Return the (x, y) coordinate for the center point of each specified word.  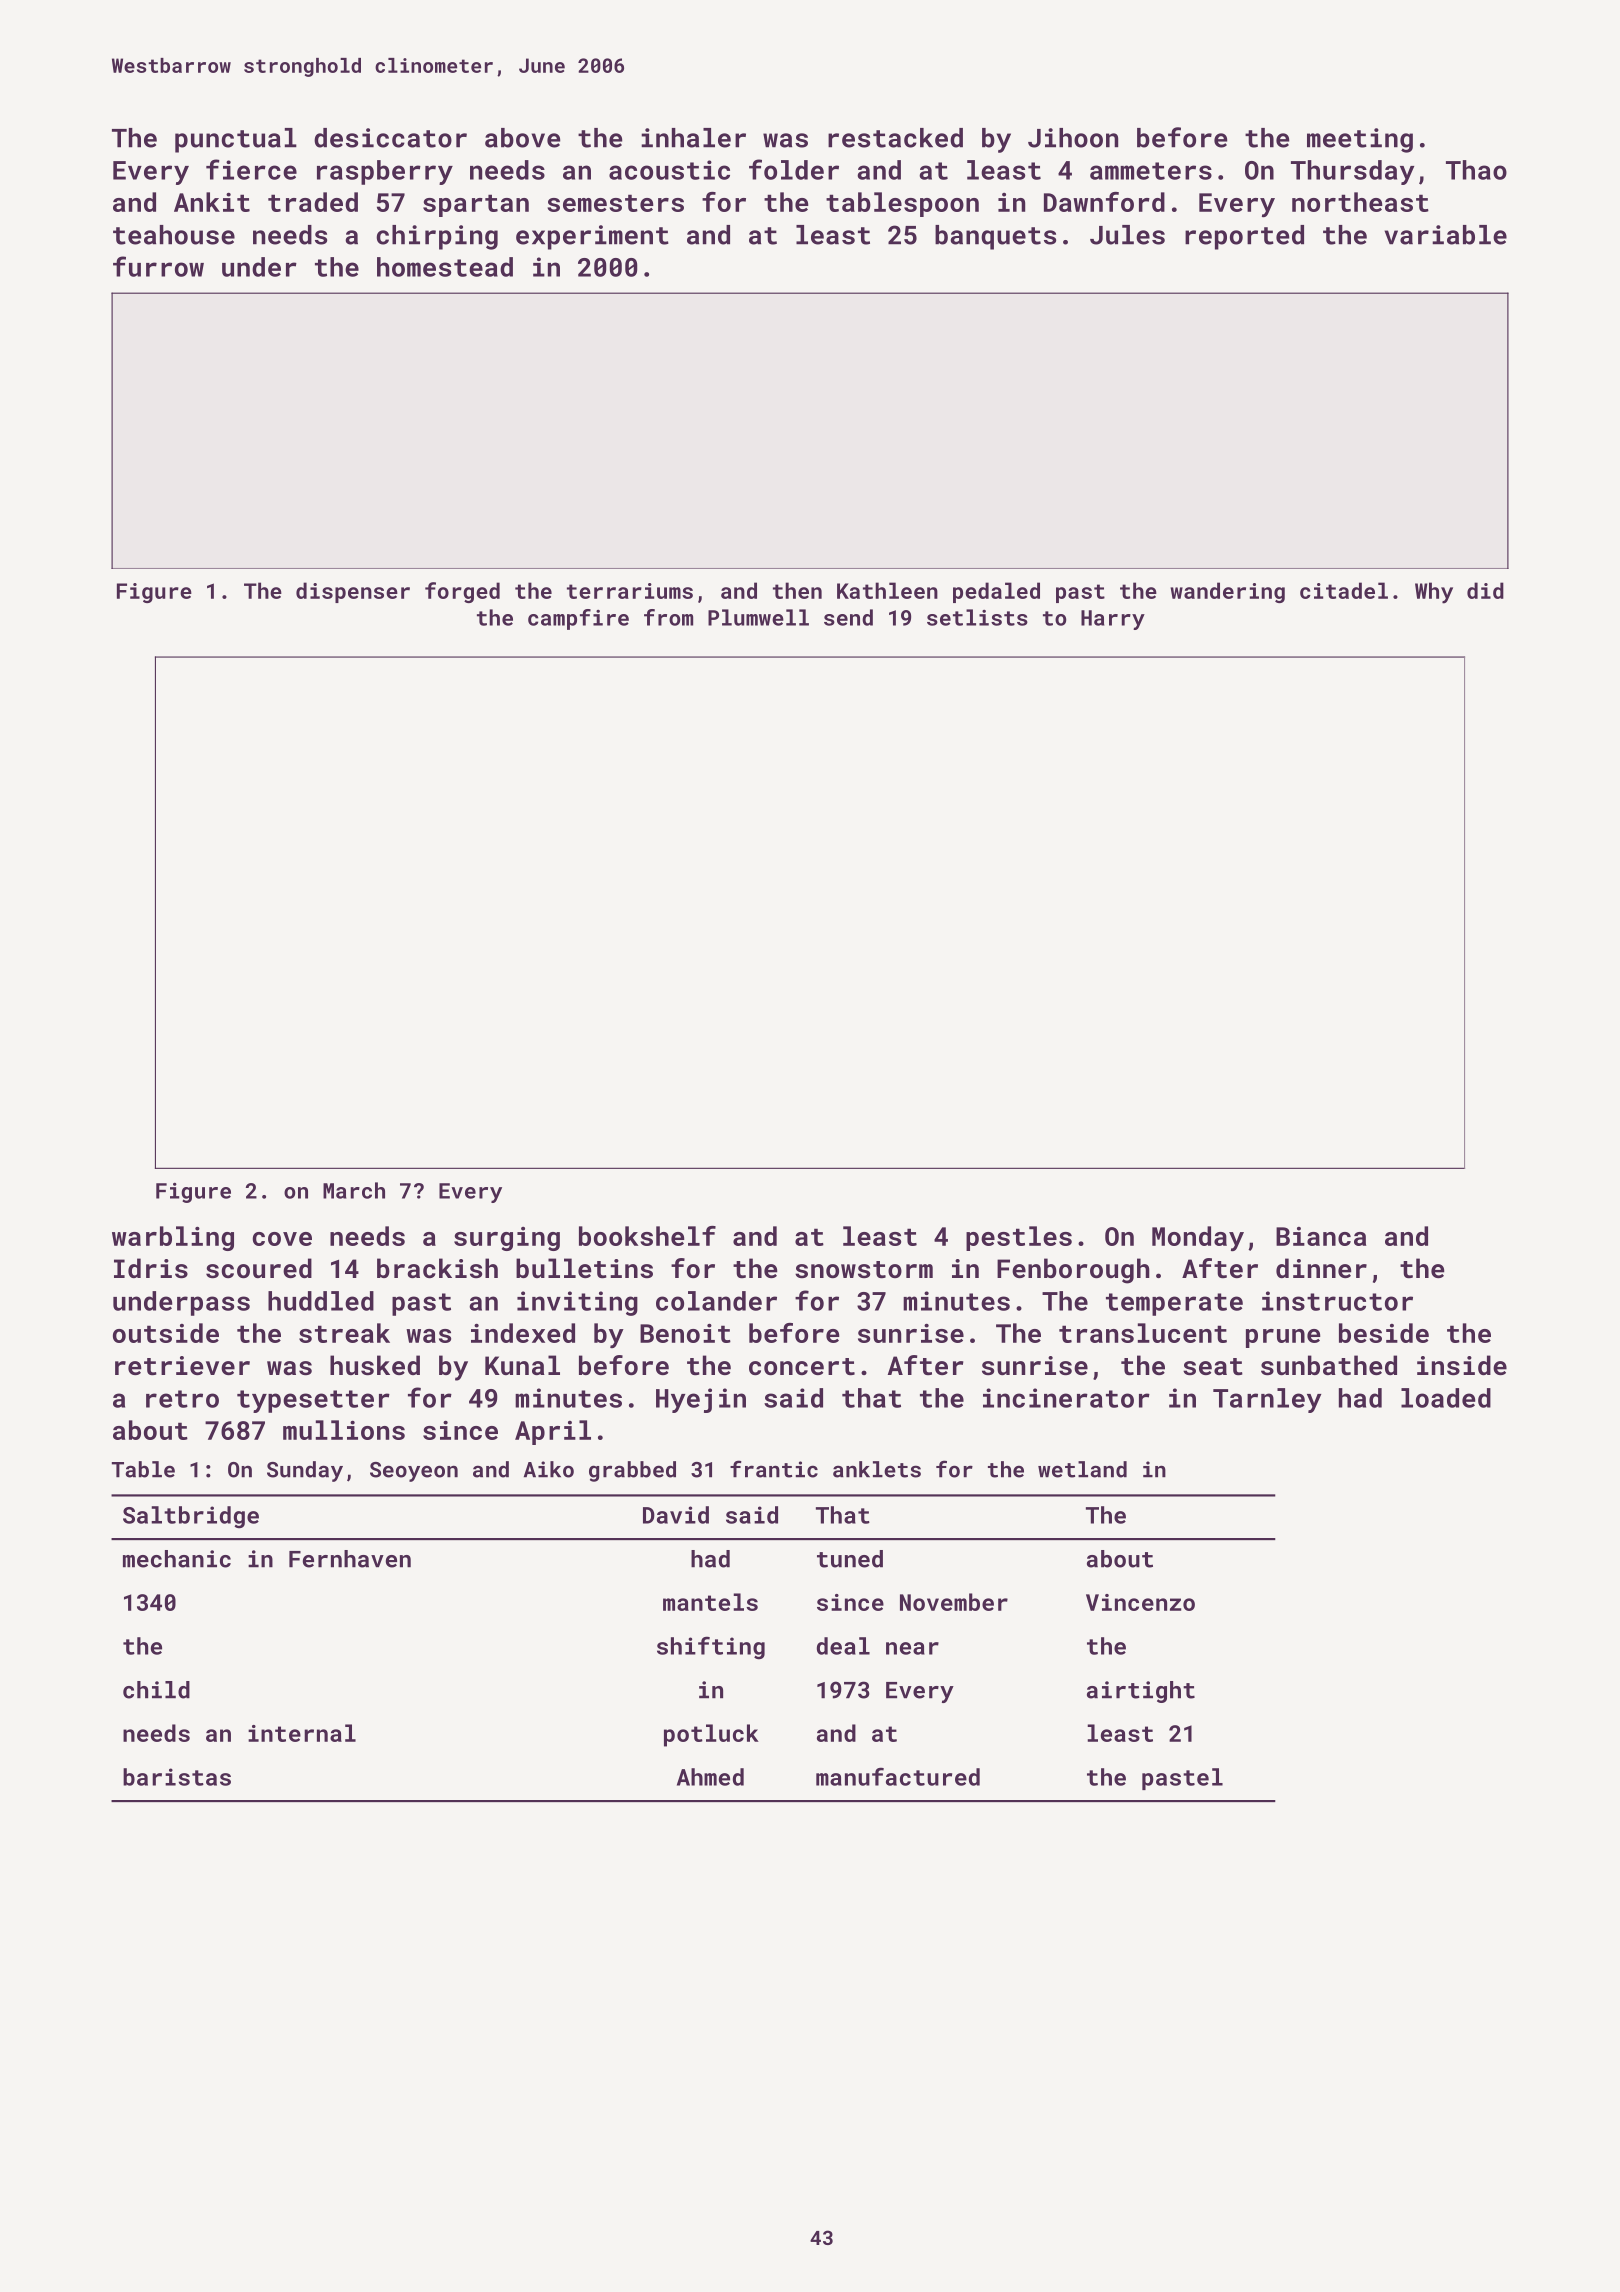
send (848, 617)
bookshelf (647, 1236)
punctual (236, 140)
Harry (1113, 620)
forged (462, 592)
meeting (1360, 140)
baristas (177, 1777)
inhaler (693, 138)
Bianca (1321, 1236)
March (354, 1190)
